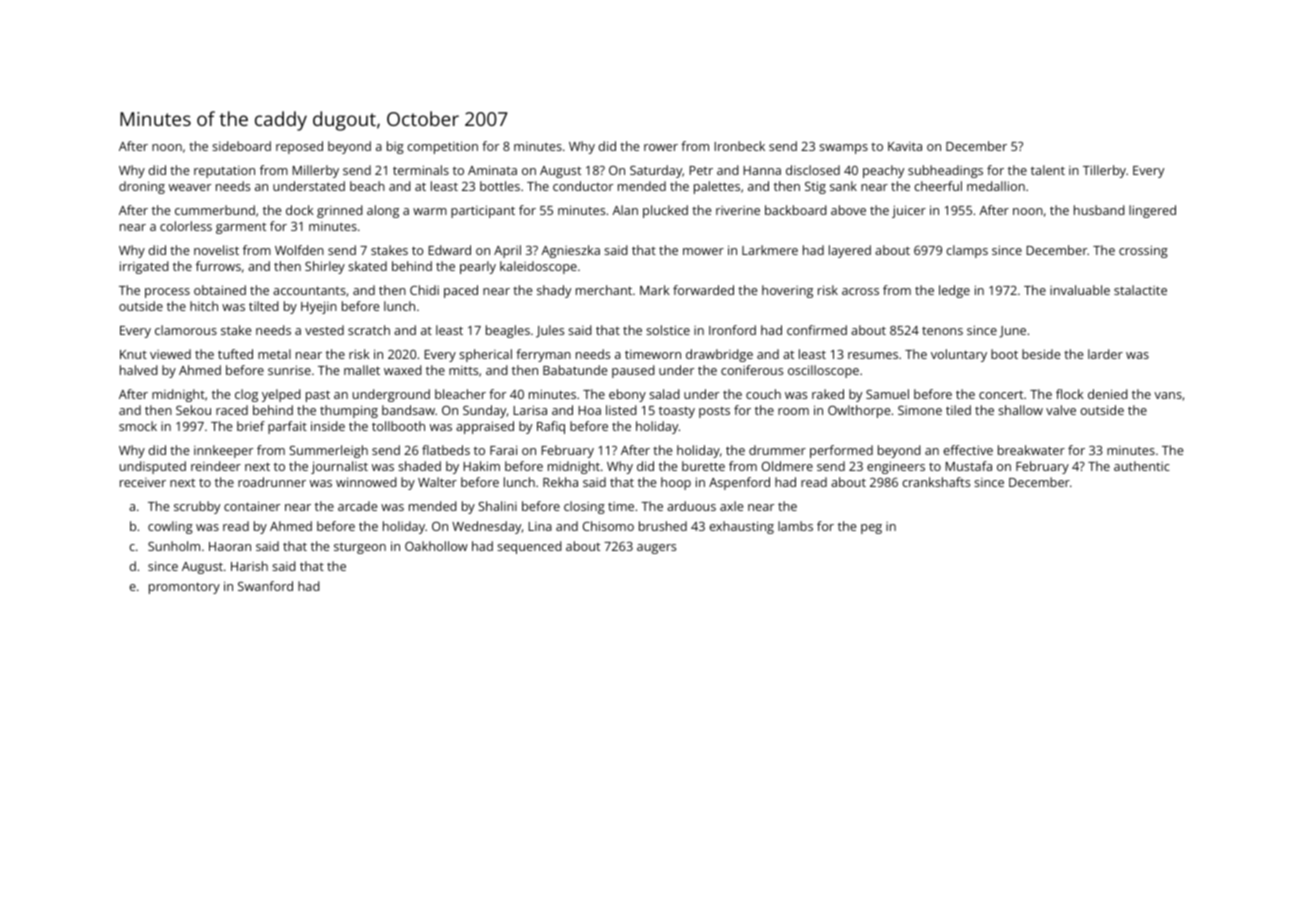 The width and height of the page is (1308, 924). I want to click on Saturday, so click(656, 171).
